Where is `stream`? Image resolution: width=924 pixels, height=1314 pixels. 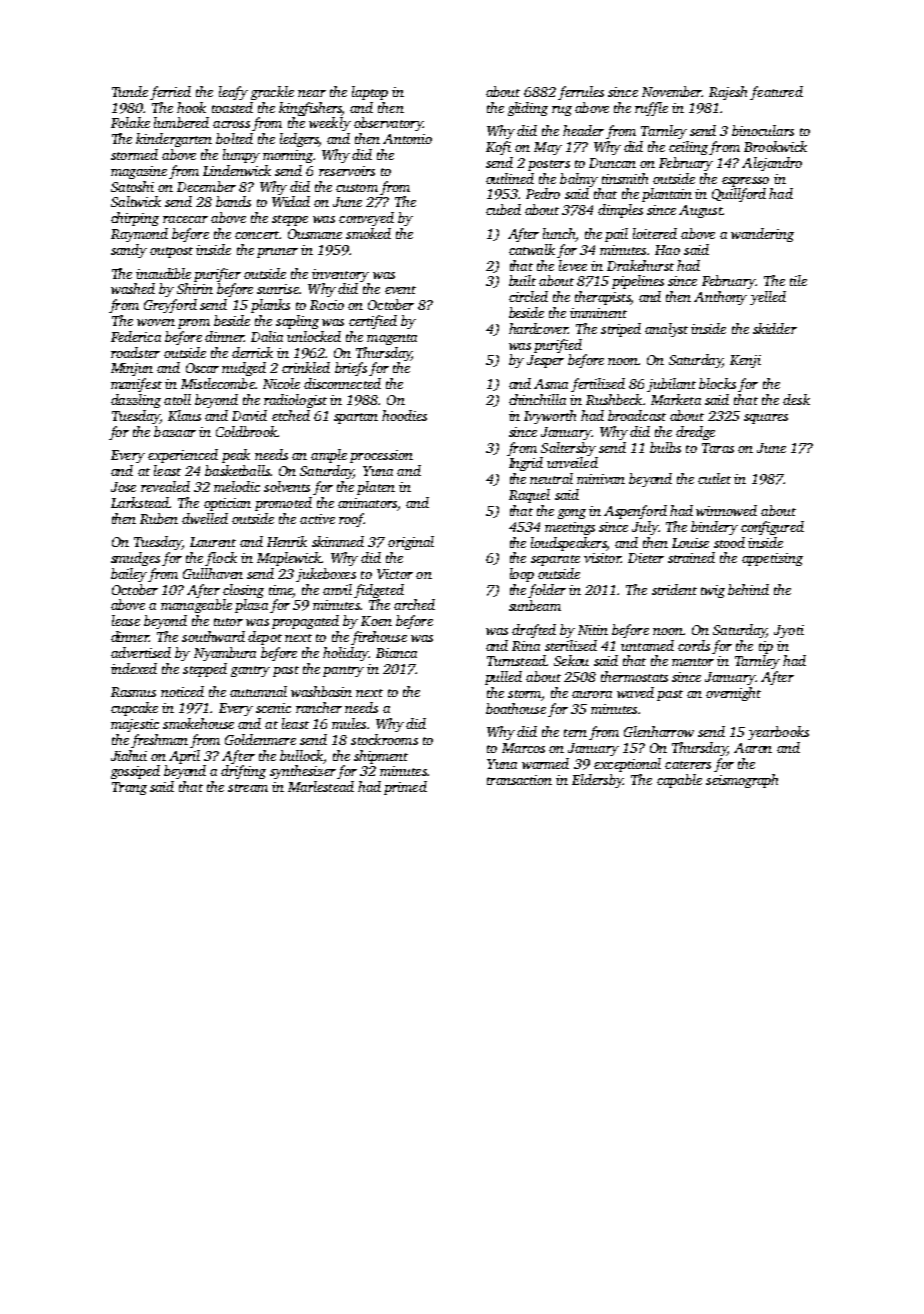
stream is located at coordinates (248, 788).
